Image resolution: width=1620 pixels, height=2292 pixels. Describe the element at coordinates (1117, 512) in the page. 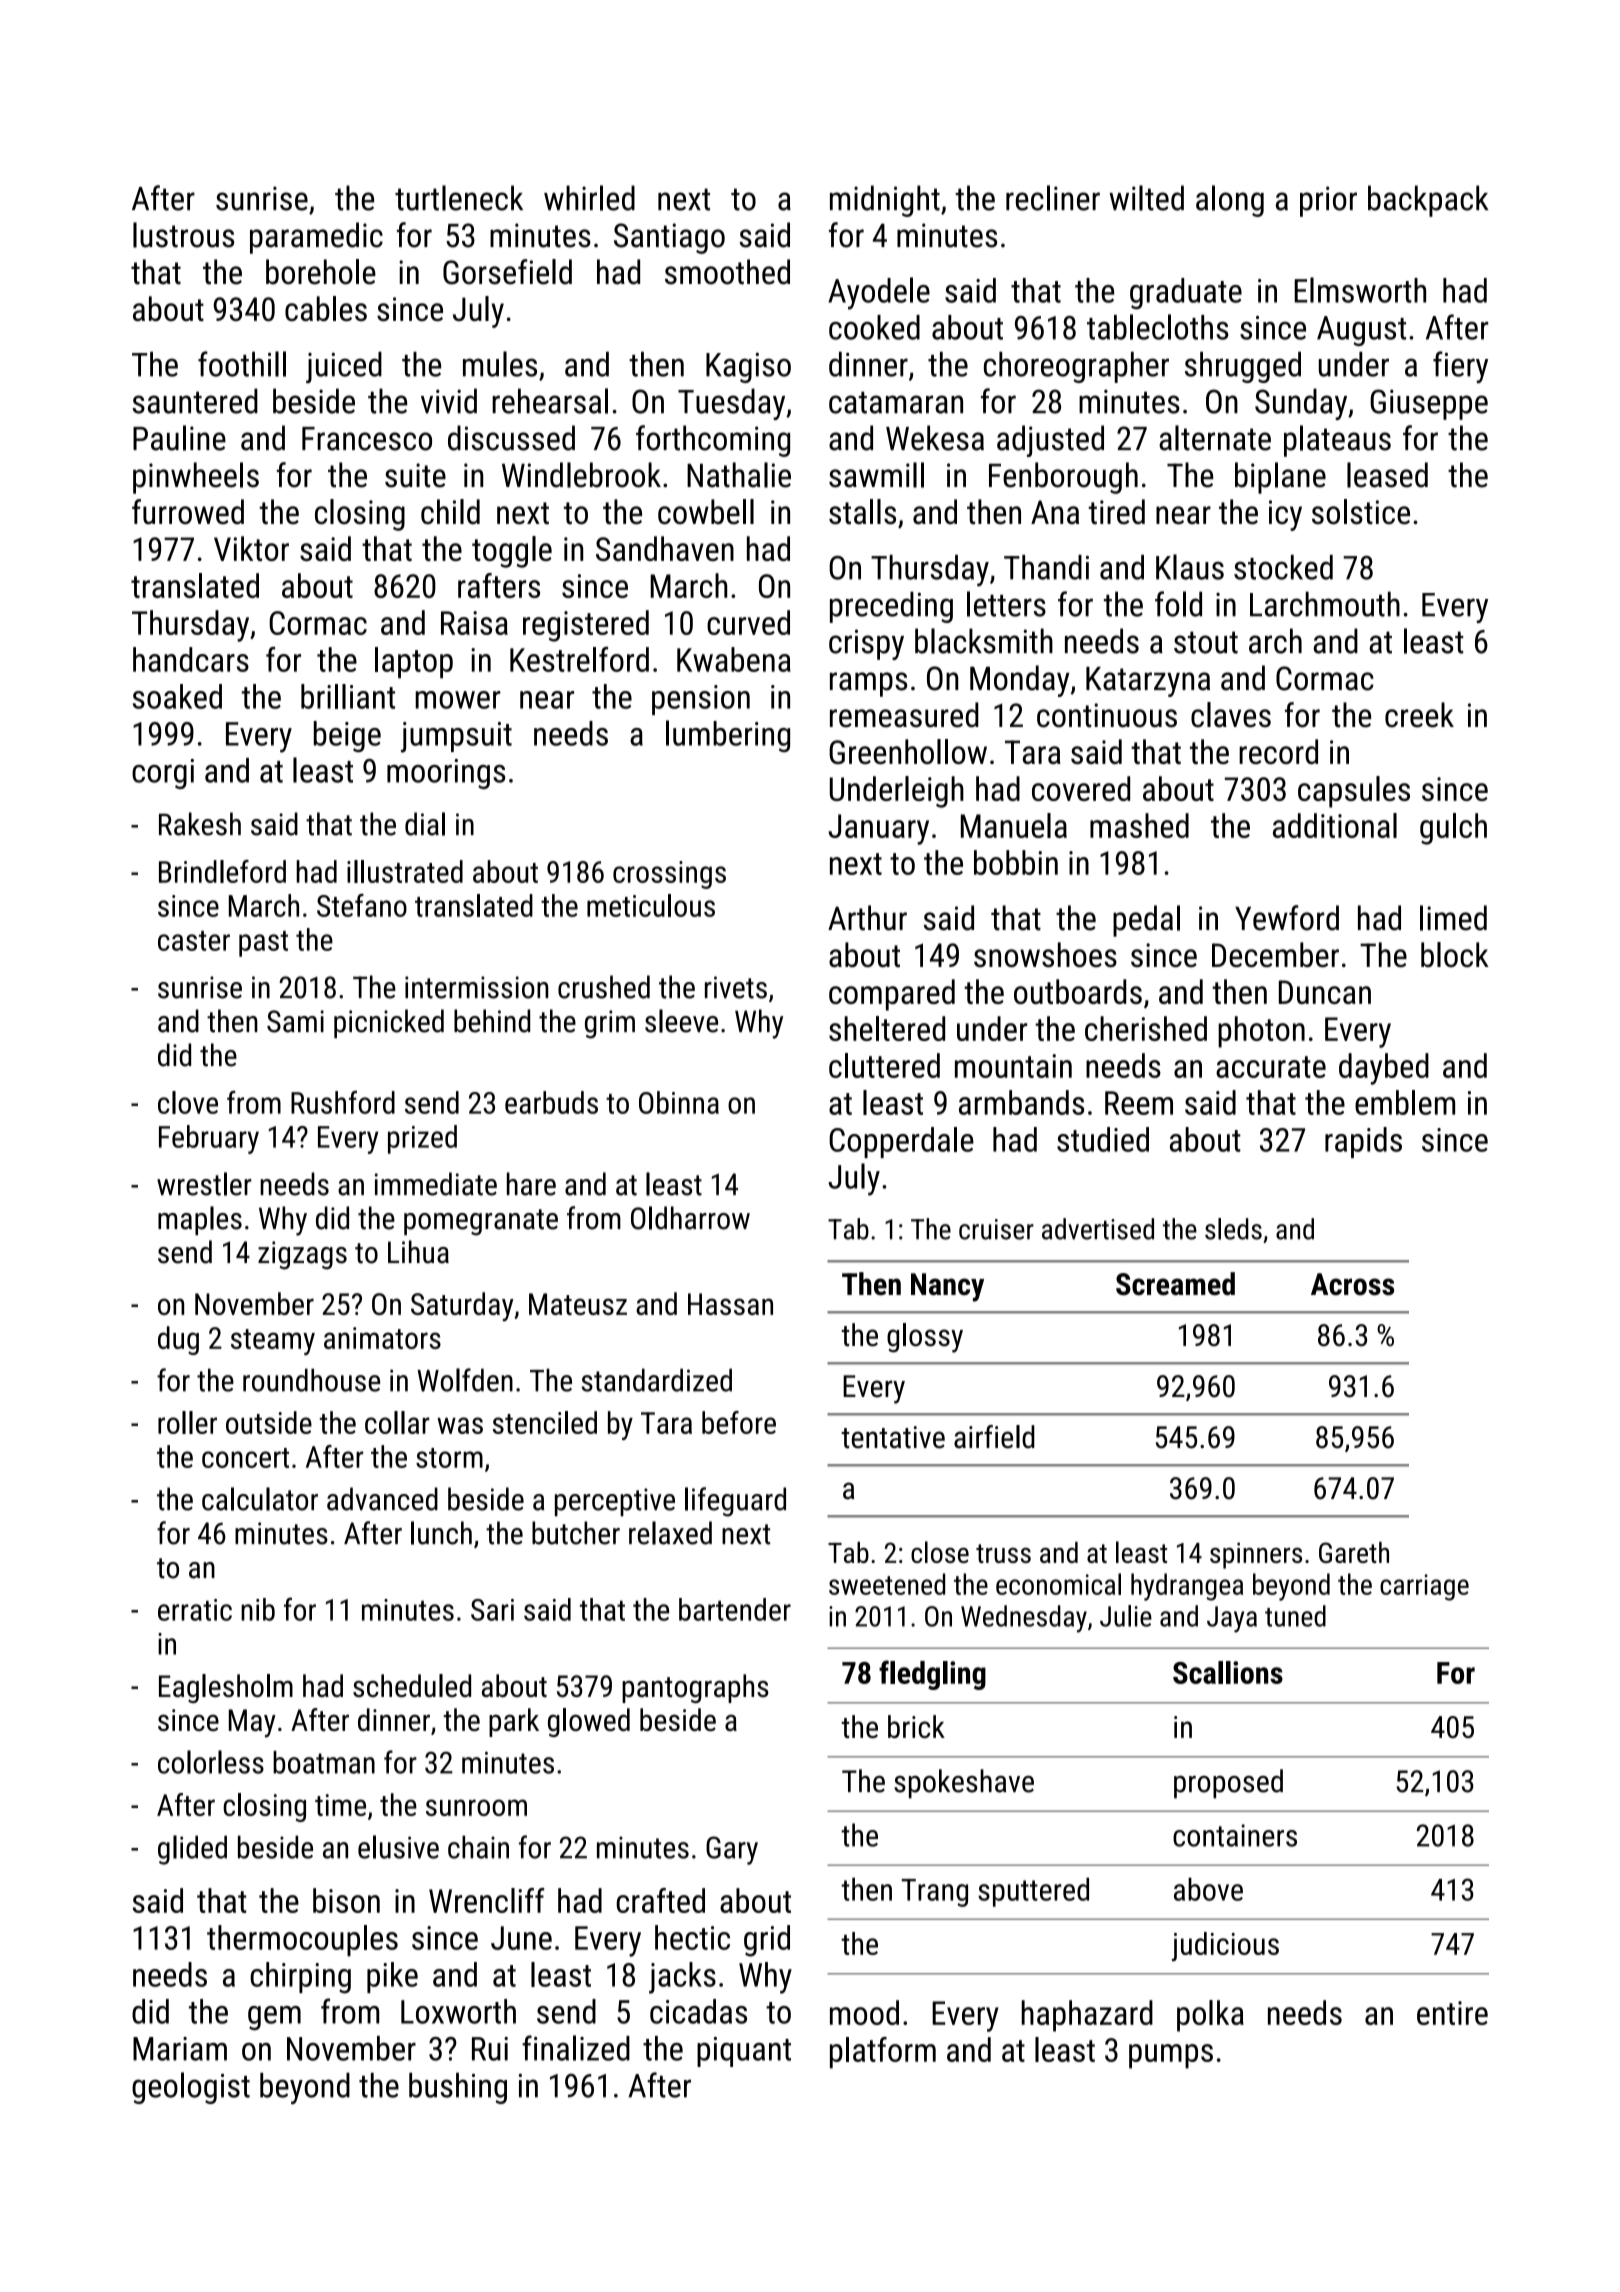

I see `tired` at that location.
